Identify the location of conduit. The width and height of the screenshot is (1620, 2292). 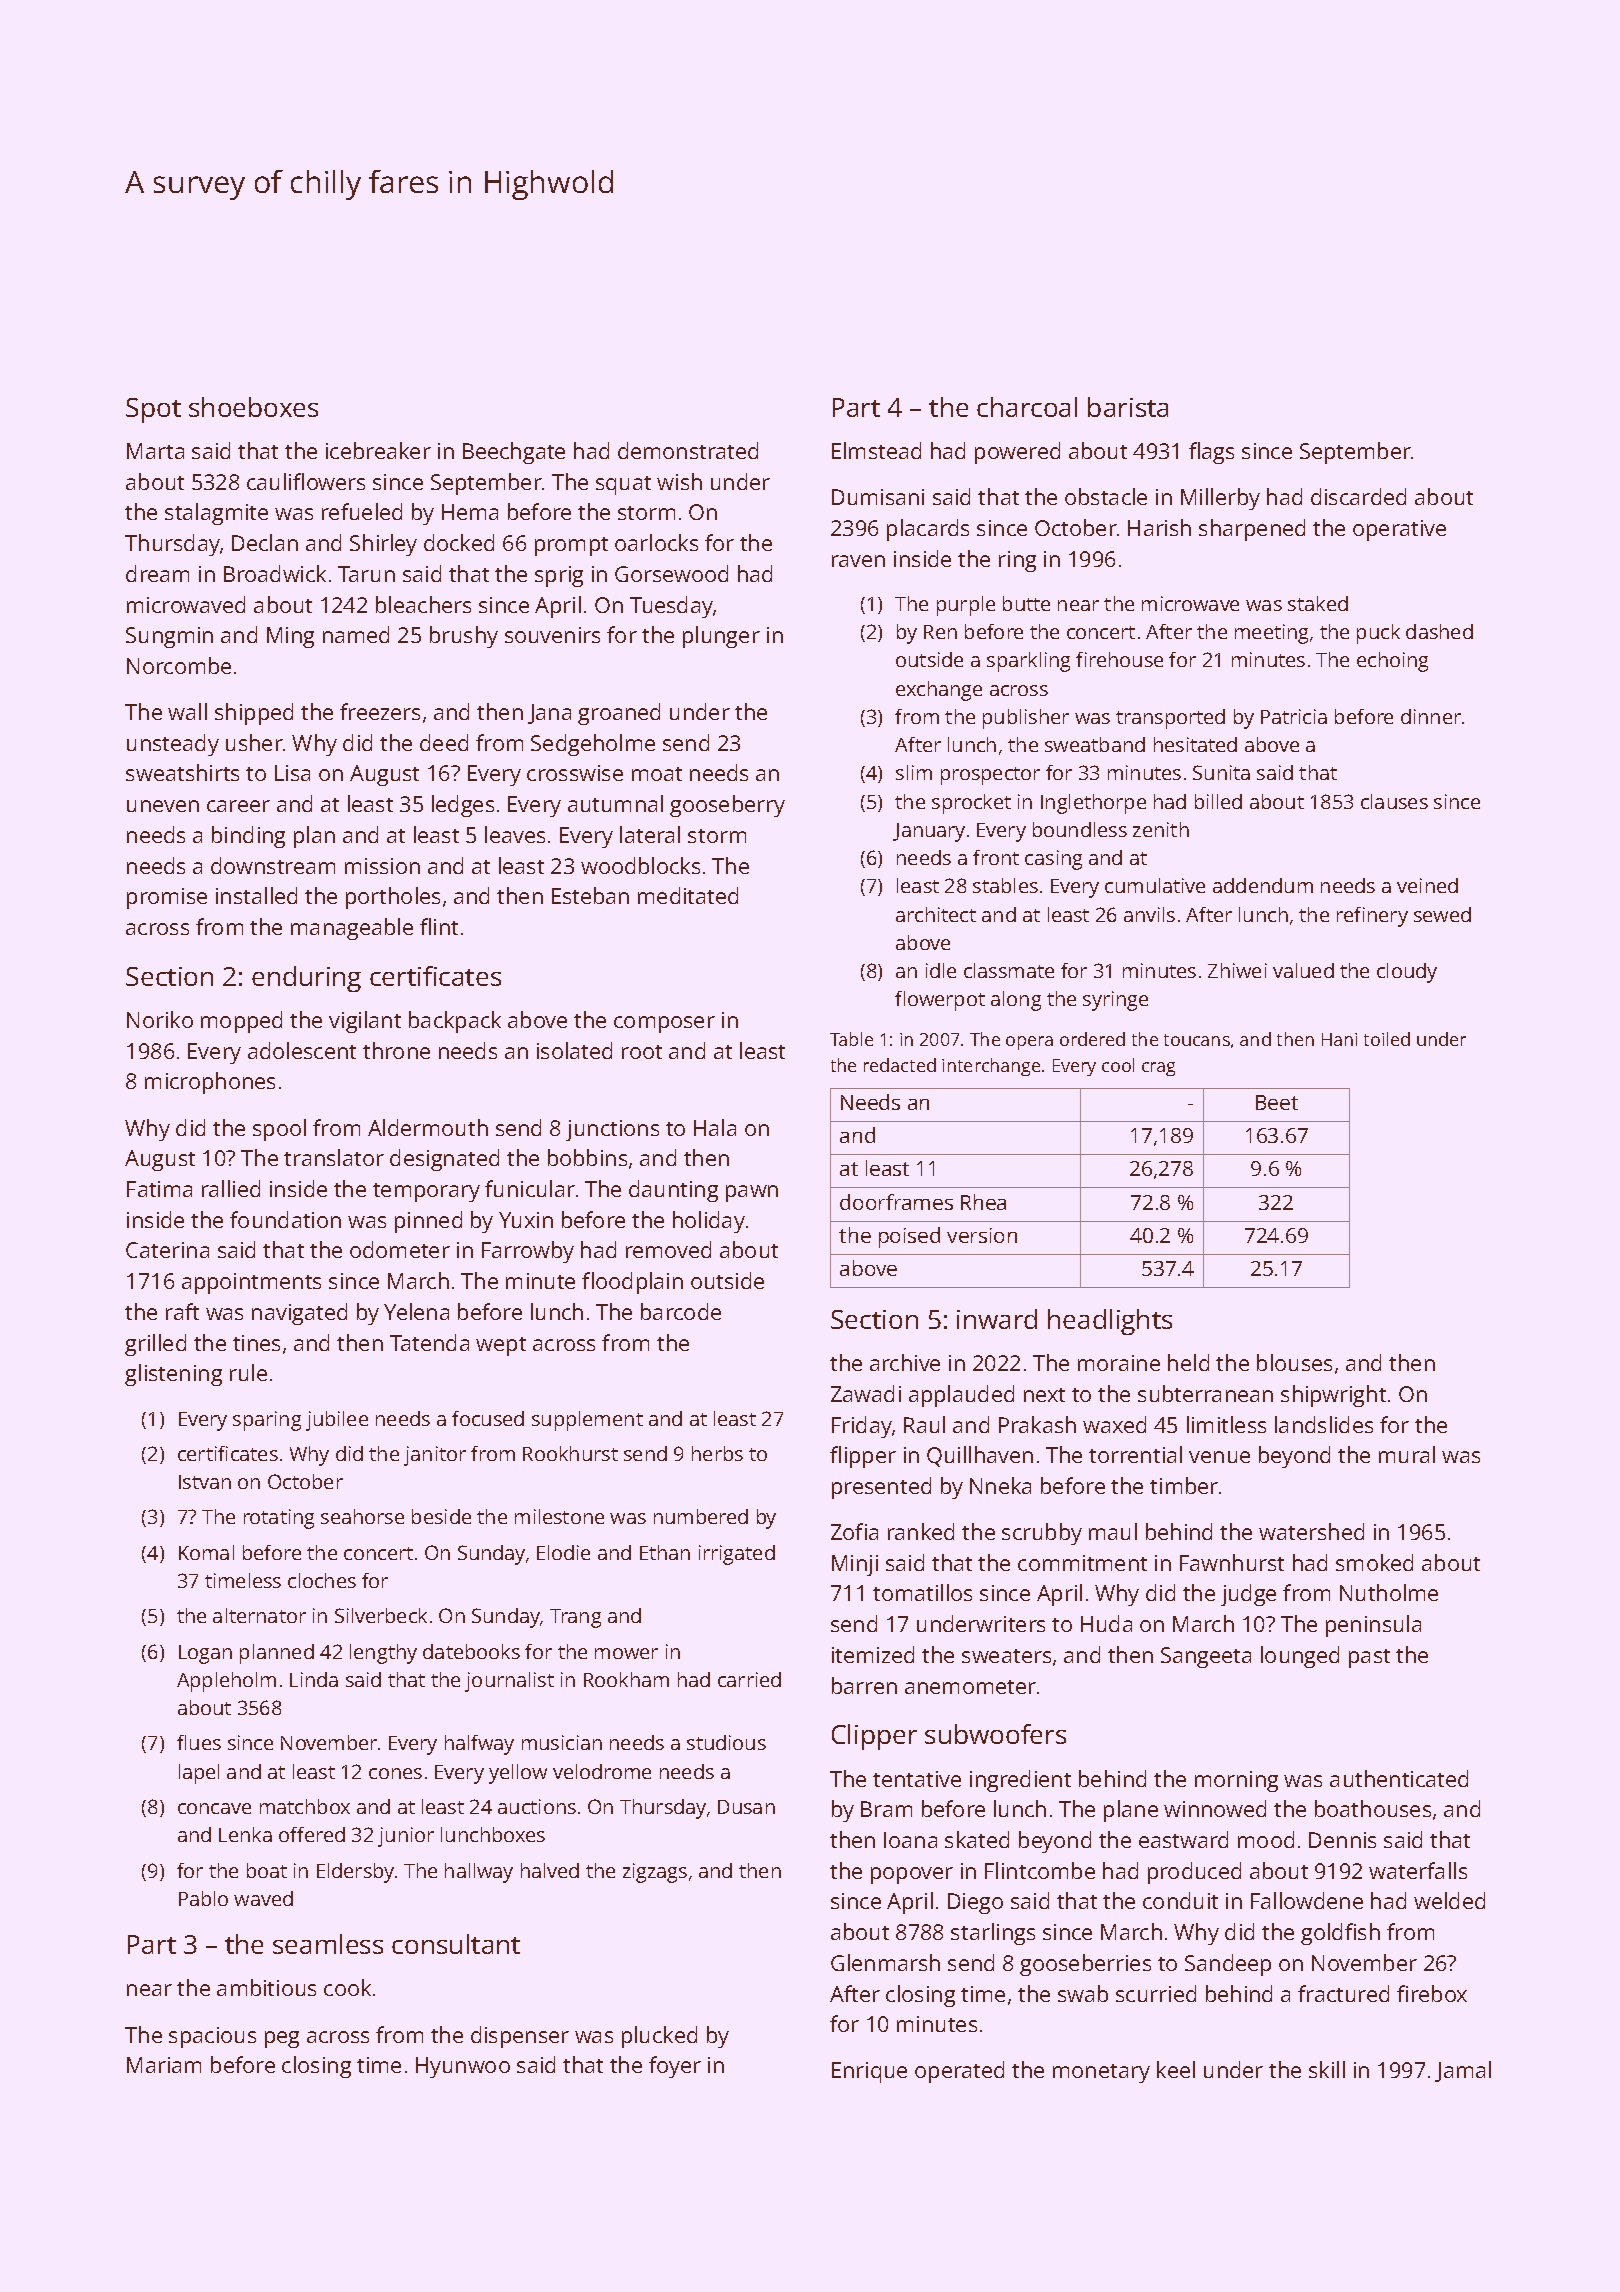
(1180, 1900).
